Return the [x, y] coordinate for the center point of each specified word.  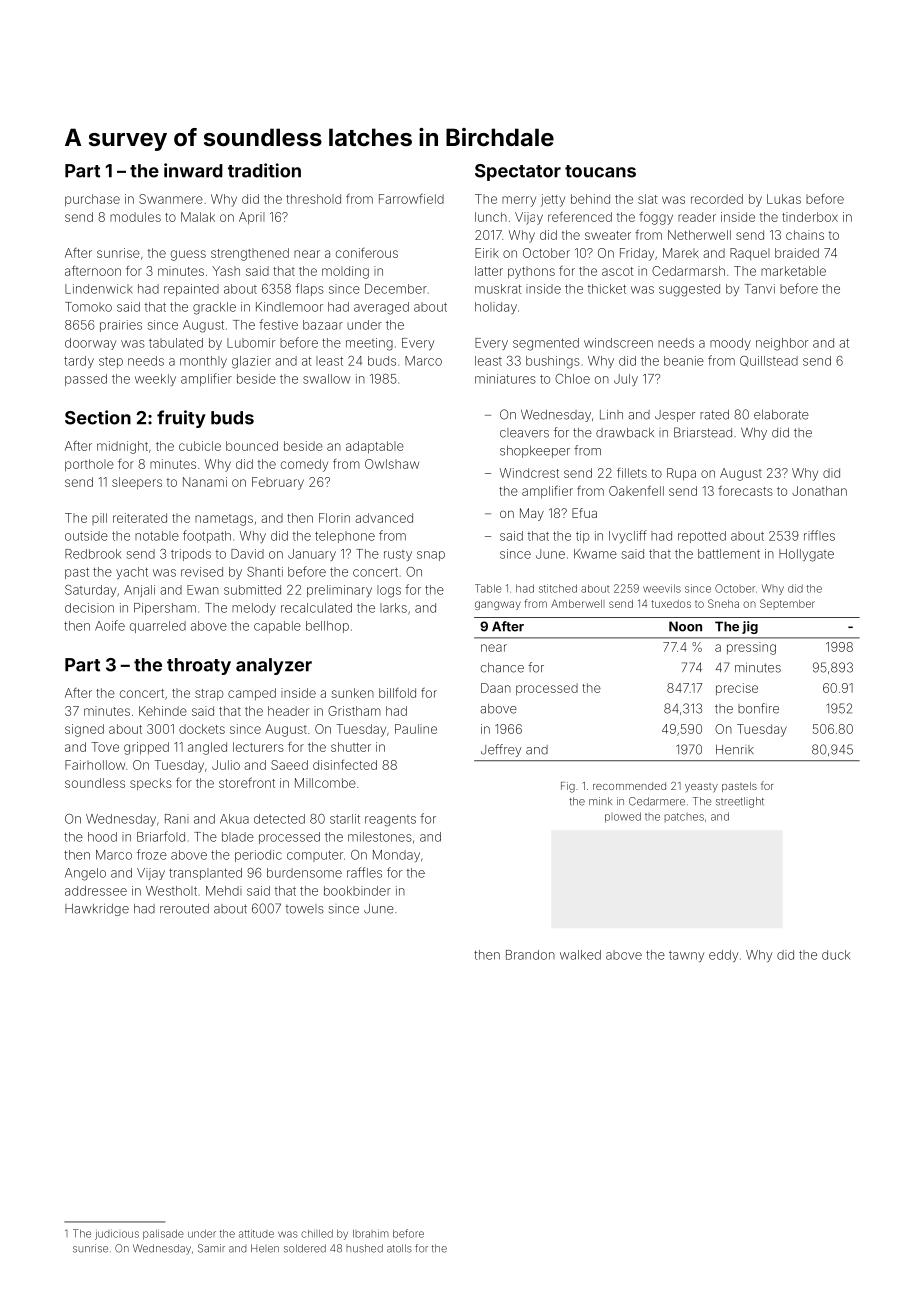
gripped [146, 748]
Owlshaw [392, 464]
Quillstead [769, 361]
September [787, 604]
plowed [623, 817]
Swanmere [171, 199]
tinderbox [810, 217]
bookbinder [357, 891]
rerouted [184, 909]
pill [99, 519]
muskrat [498, 289]
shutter [351, 747]
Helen [265, 1248]
